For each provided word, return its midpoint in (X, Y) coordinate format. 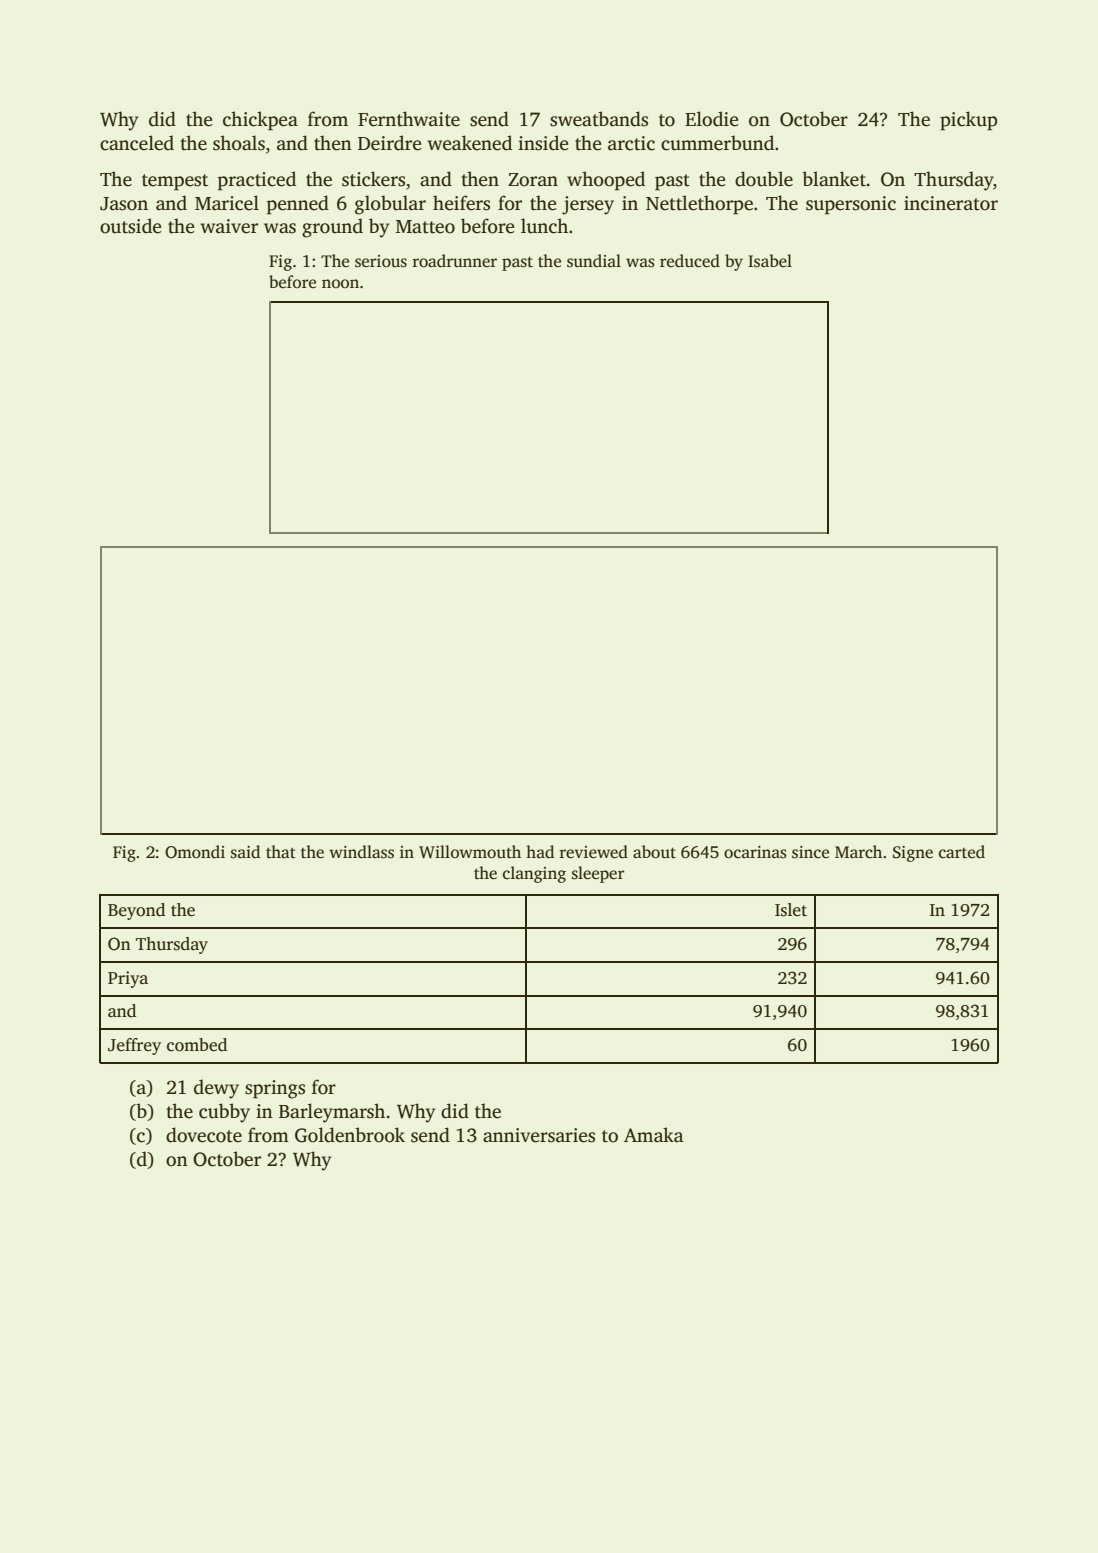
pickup (969, 121)
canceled (137, 143)
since (810, 852)
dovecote (204, 1135)
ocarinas (755, 852)
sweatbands (599, 119)
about (654, 852)
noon (340, 284)
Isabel (770, 261)
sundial (594, 261)
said (245, 852)
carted (962, 852)
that (281, 851)
